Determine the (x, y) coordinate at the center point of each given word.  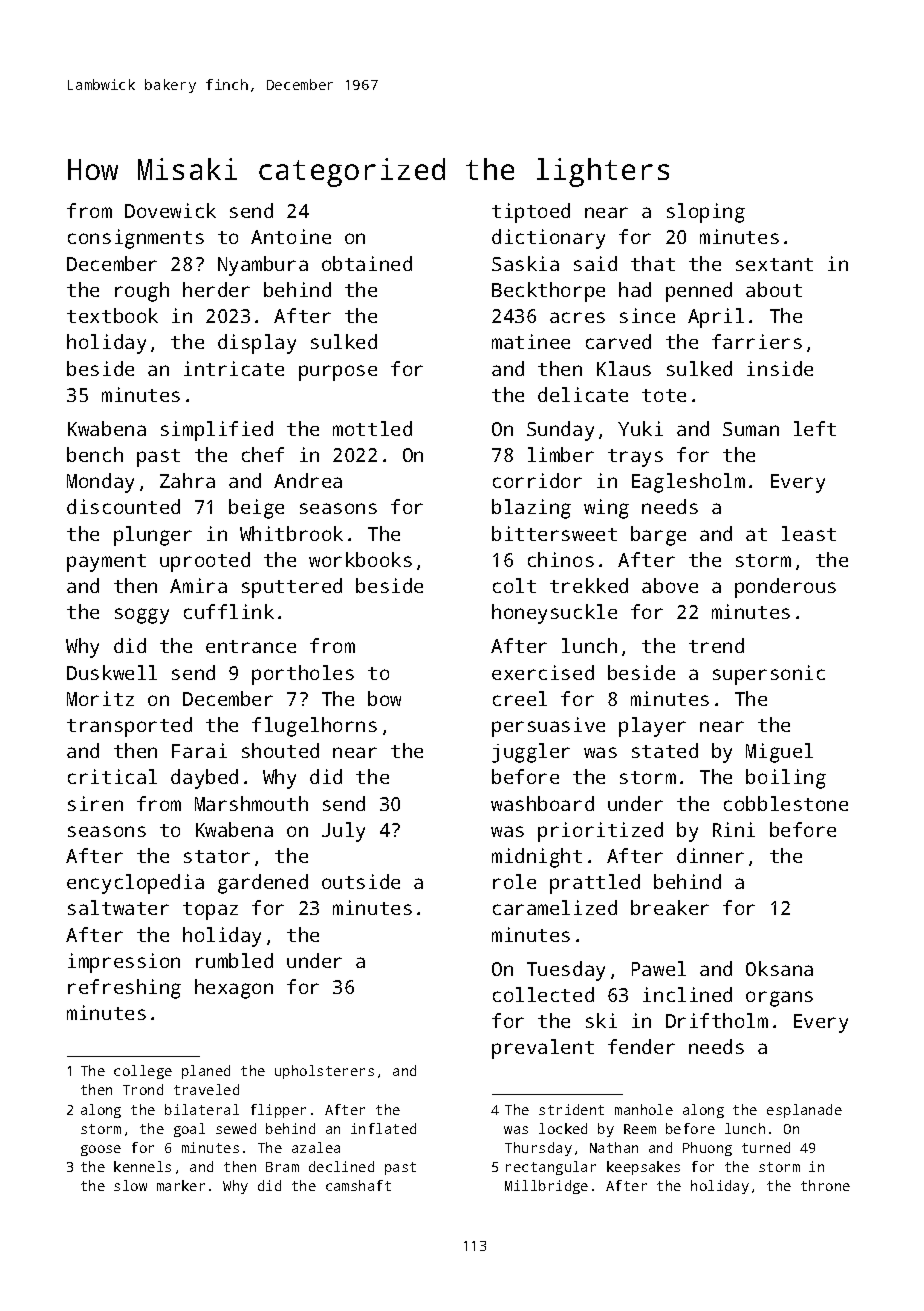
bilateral (202, 1109)
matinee (531, 341)
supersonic (769, 675)
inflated (383, 1128)
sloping (706, 213)
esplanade (804, 1111)
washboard (542, 803)
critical (112, 776)
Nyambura (263, 266)
